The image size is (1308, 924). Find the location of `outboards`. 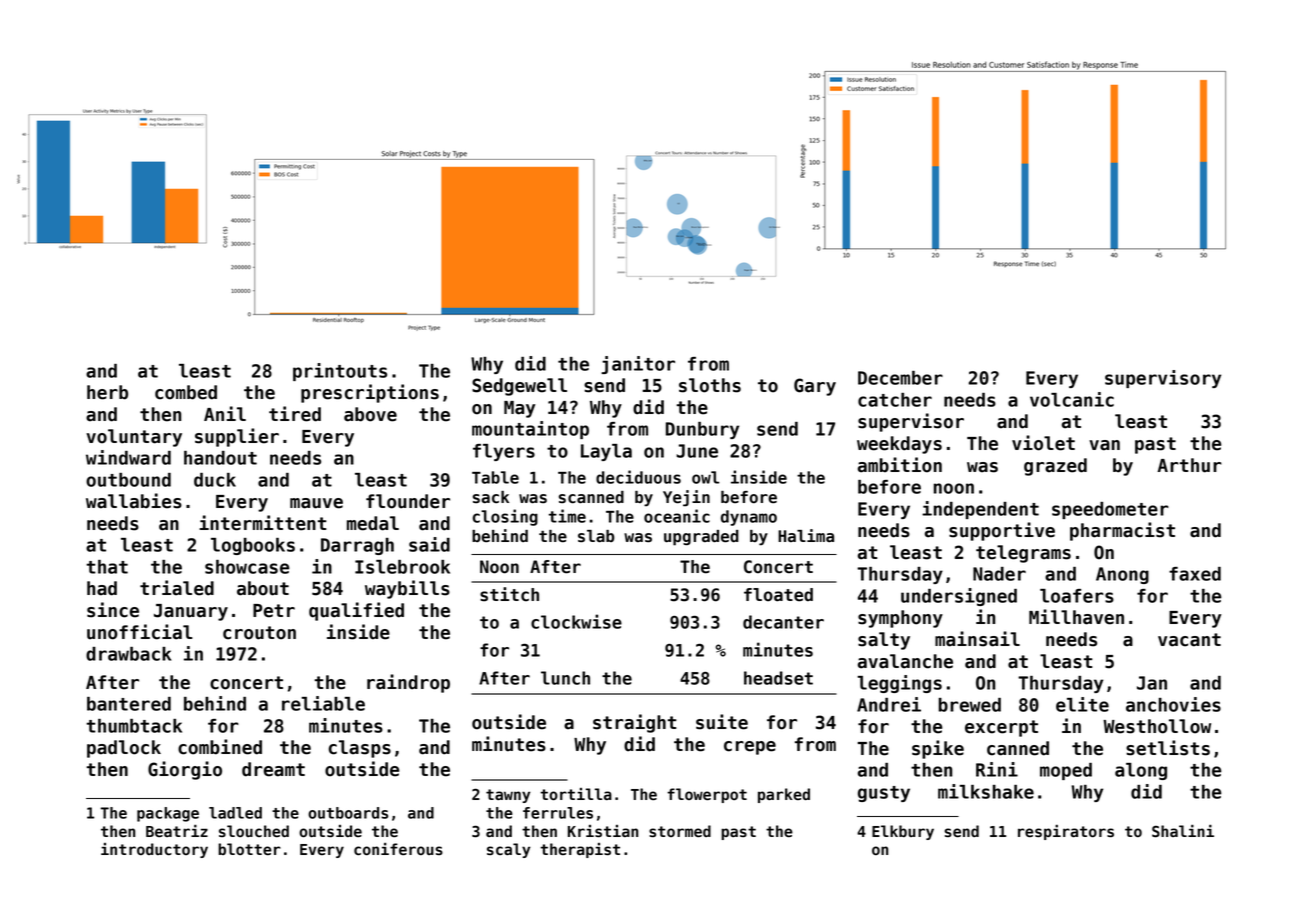

outboards is located at coordinates (348, 813).
